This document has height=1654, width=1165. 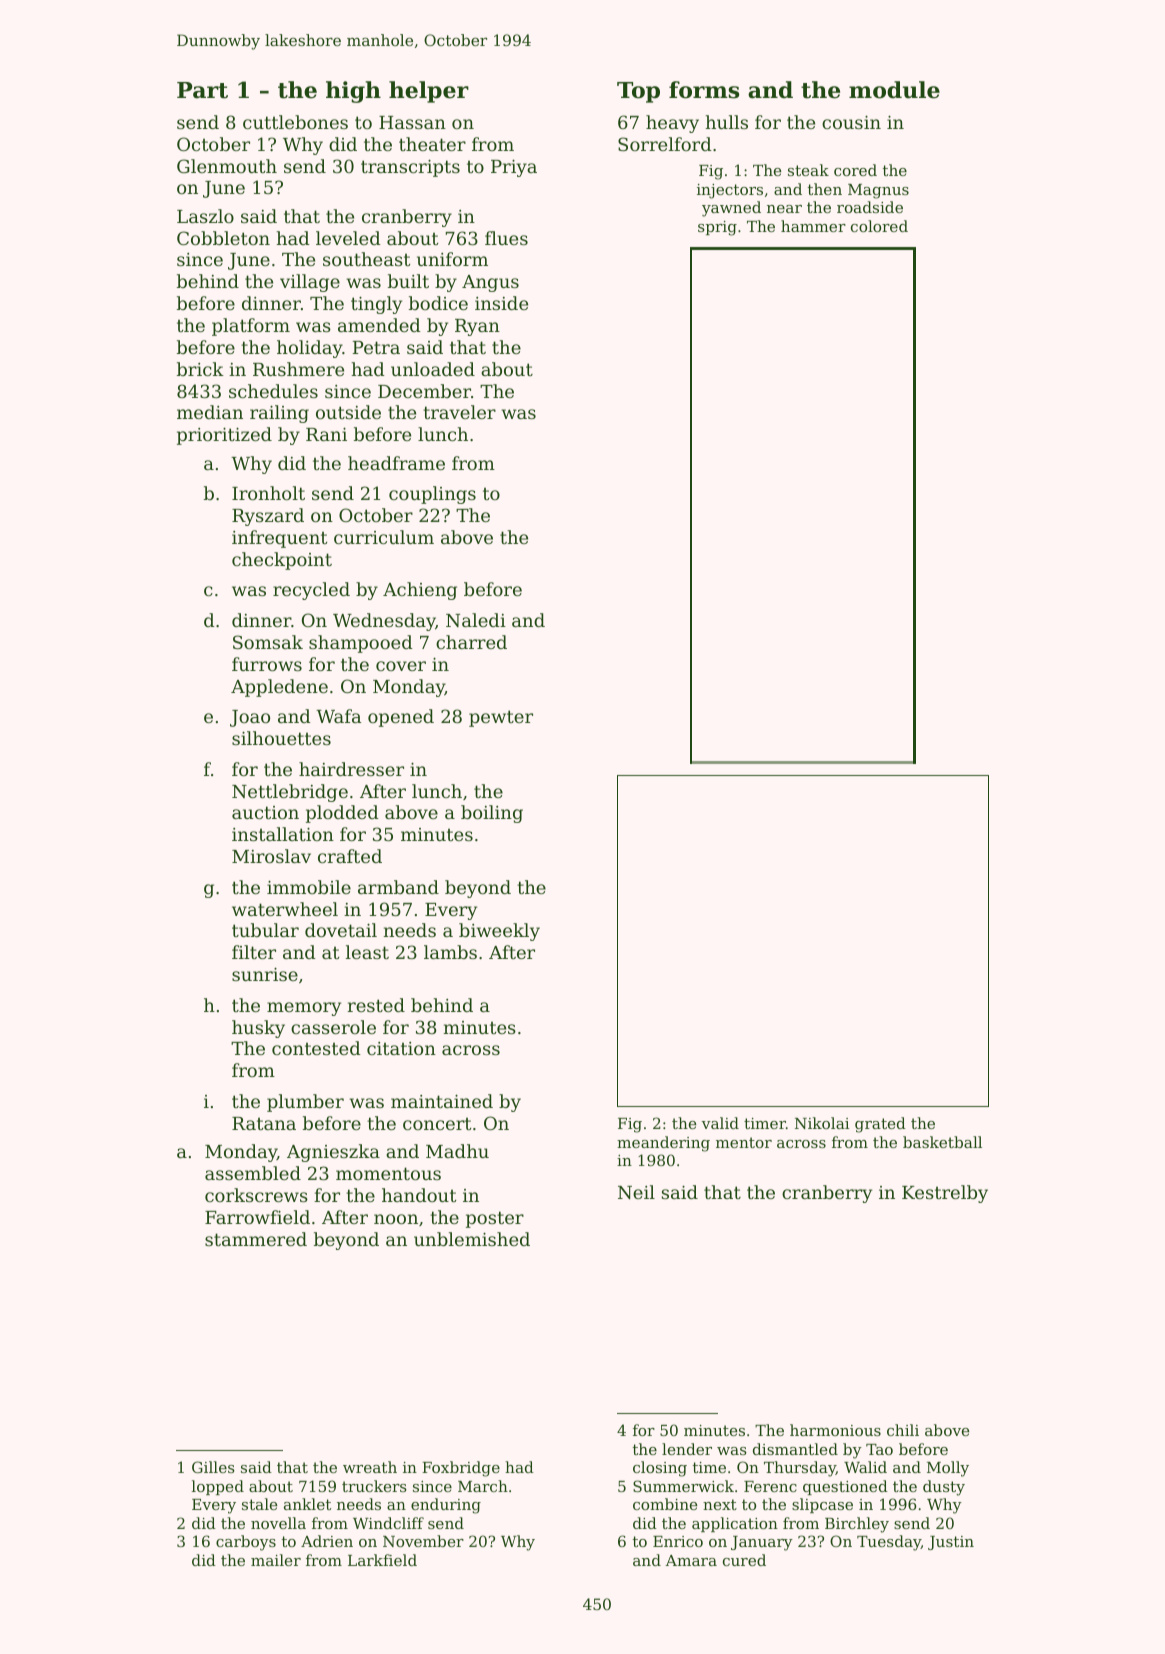 What do you see at coordinates (279, 414) in the document?
I see `railing` at bounding box center [279, 414].
